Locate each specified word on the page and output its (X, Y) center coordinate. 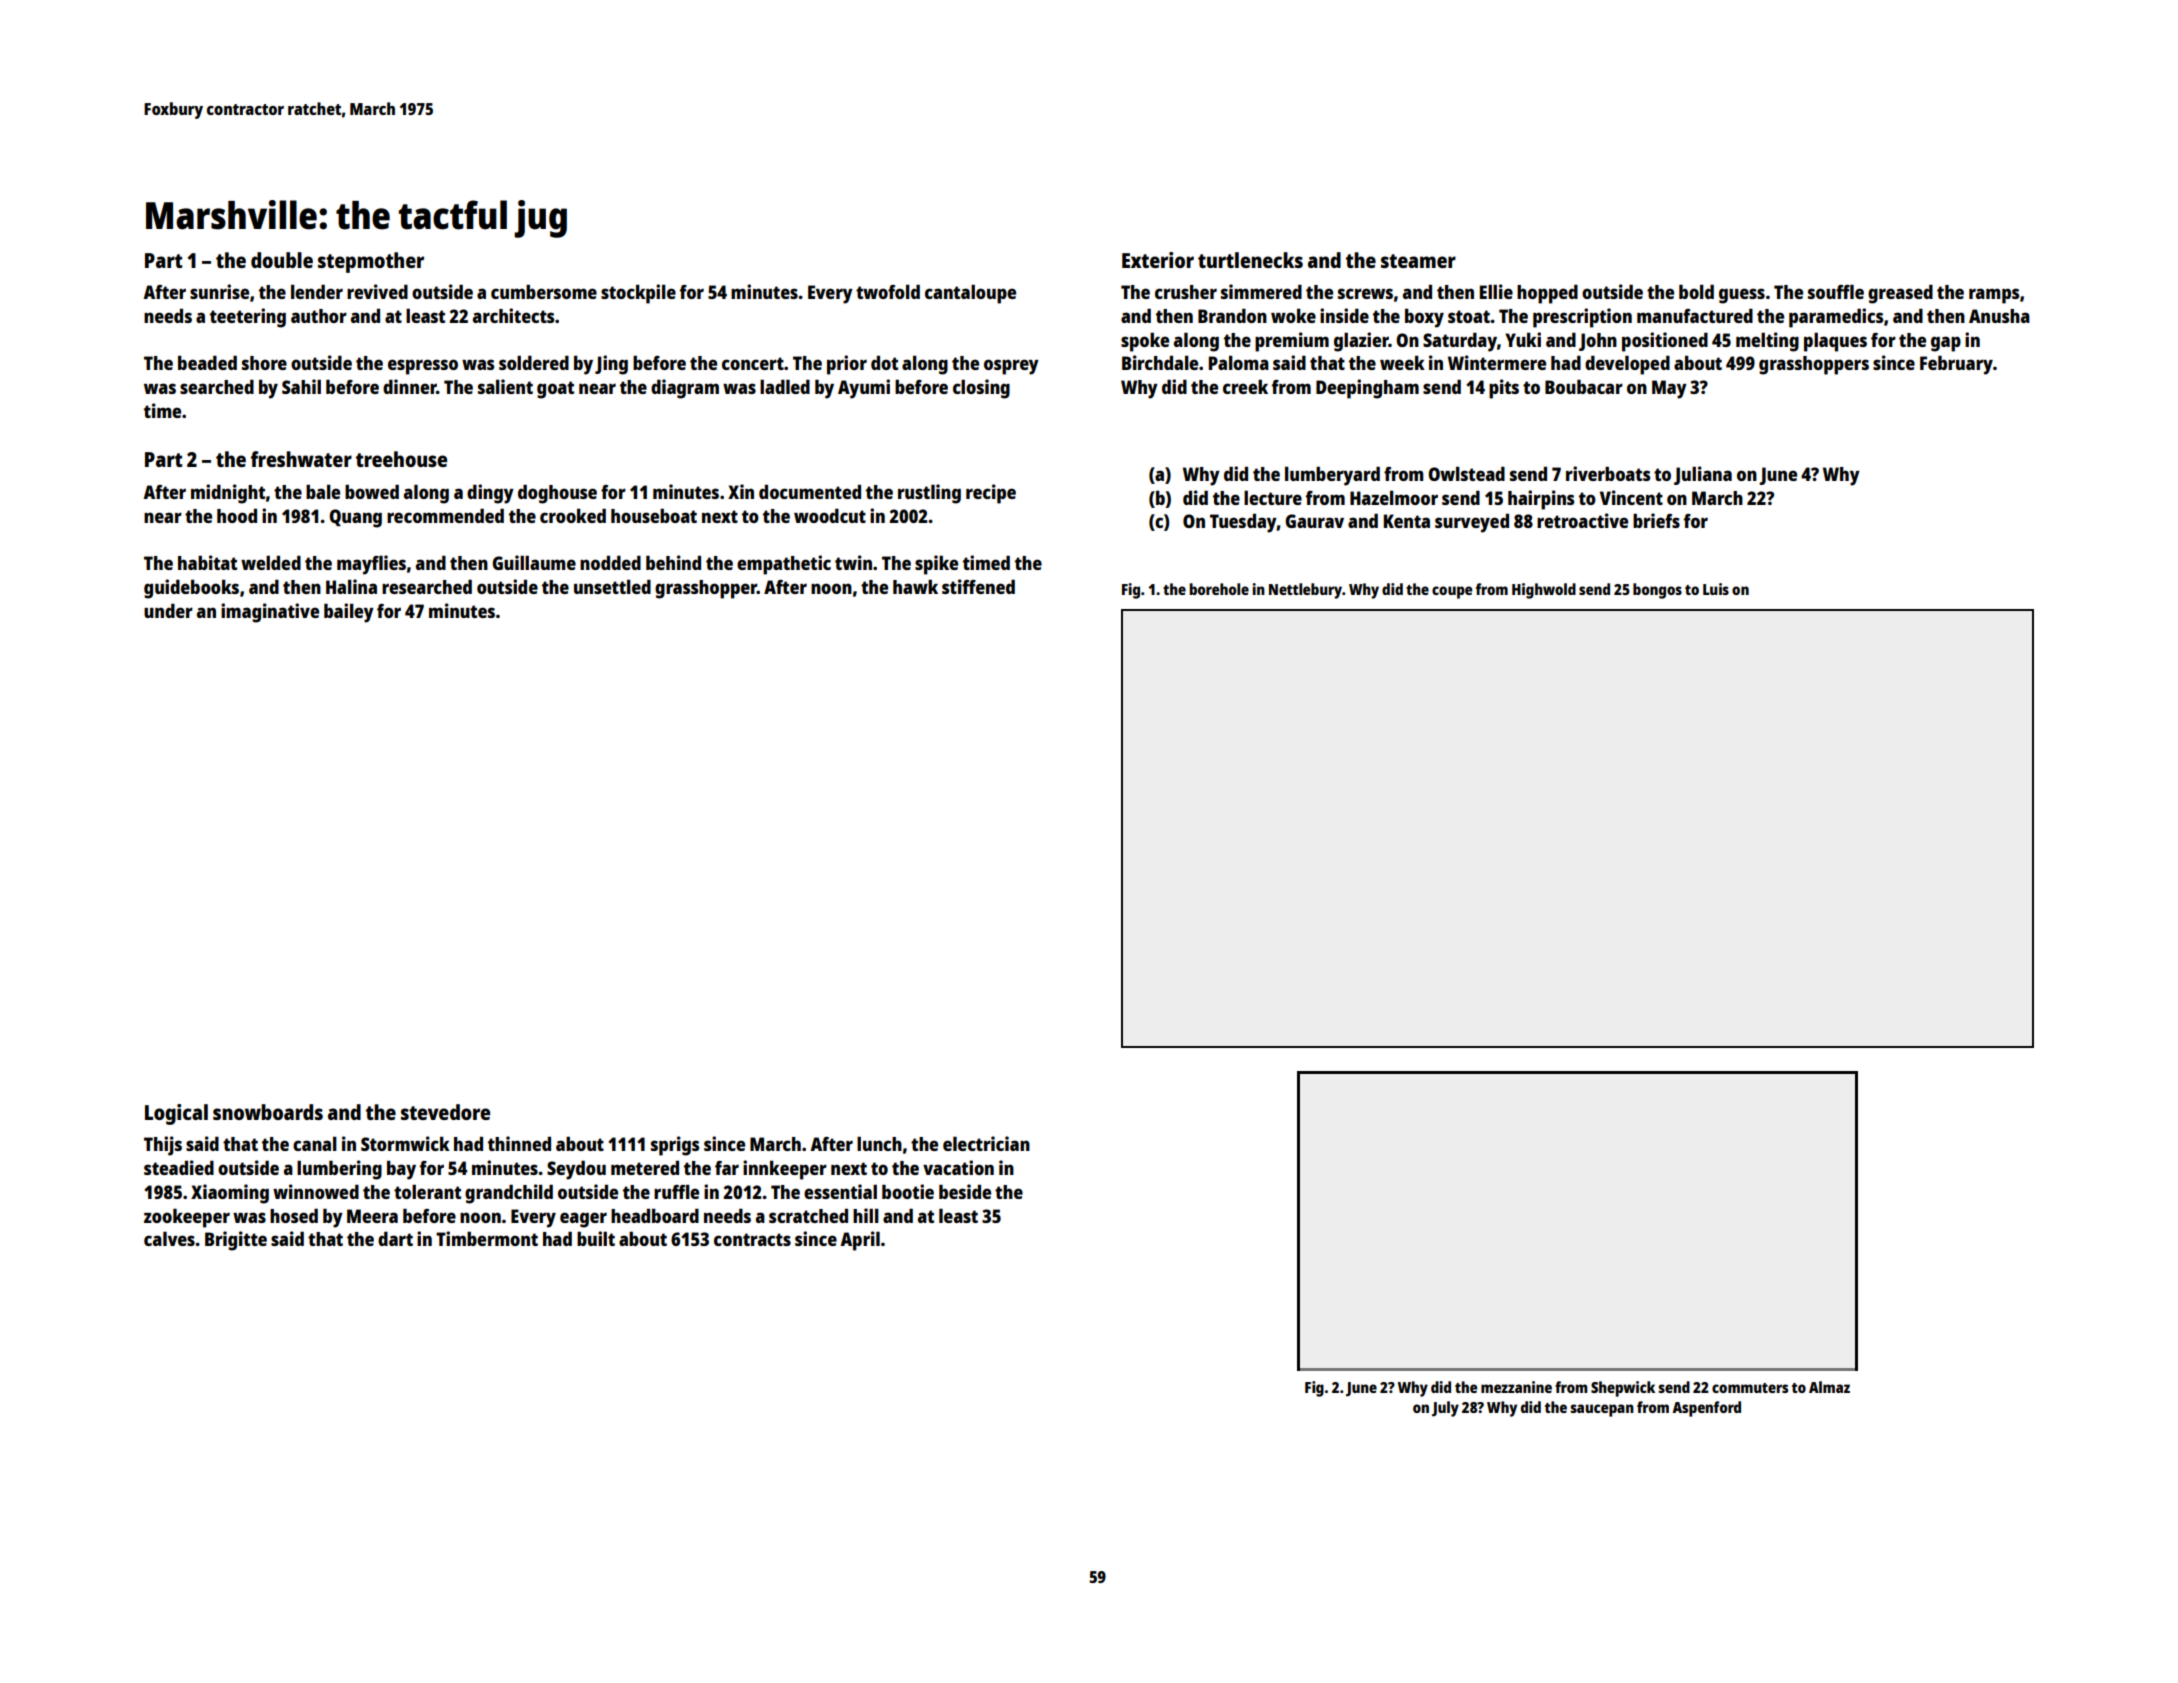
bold (1696, 291)
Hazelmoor (1394, 497)
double (282, 260)
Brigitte (236, 1241)
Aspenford (1706, 1409)
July (1445, 1409)
